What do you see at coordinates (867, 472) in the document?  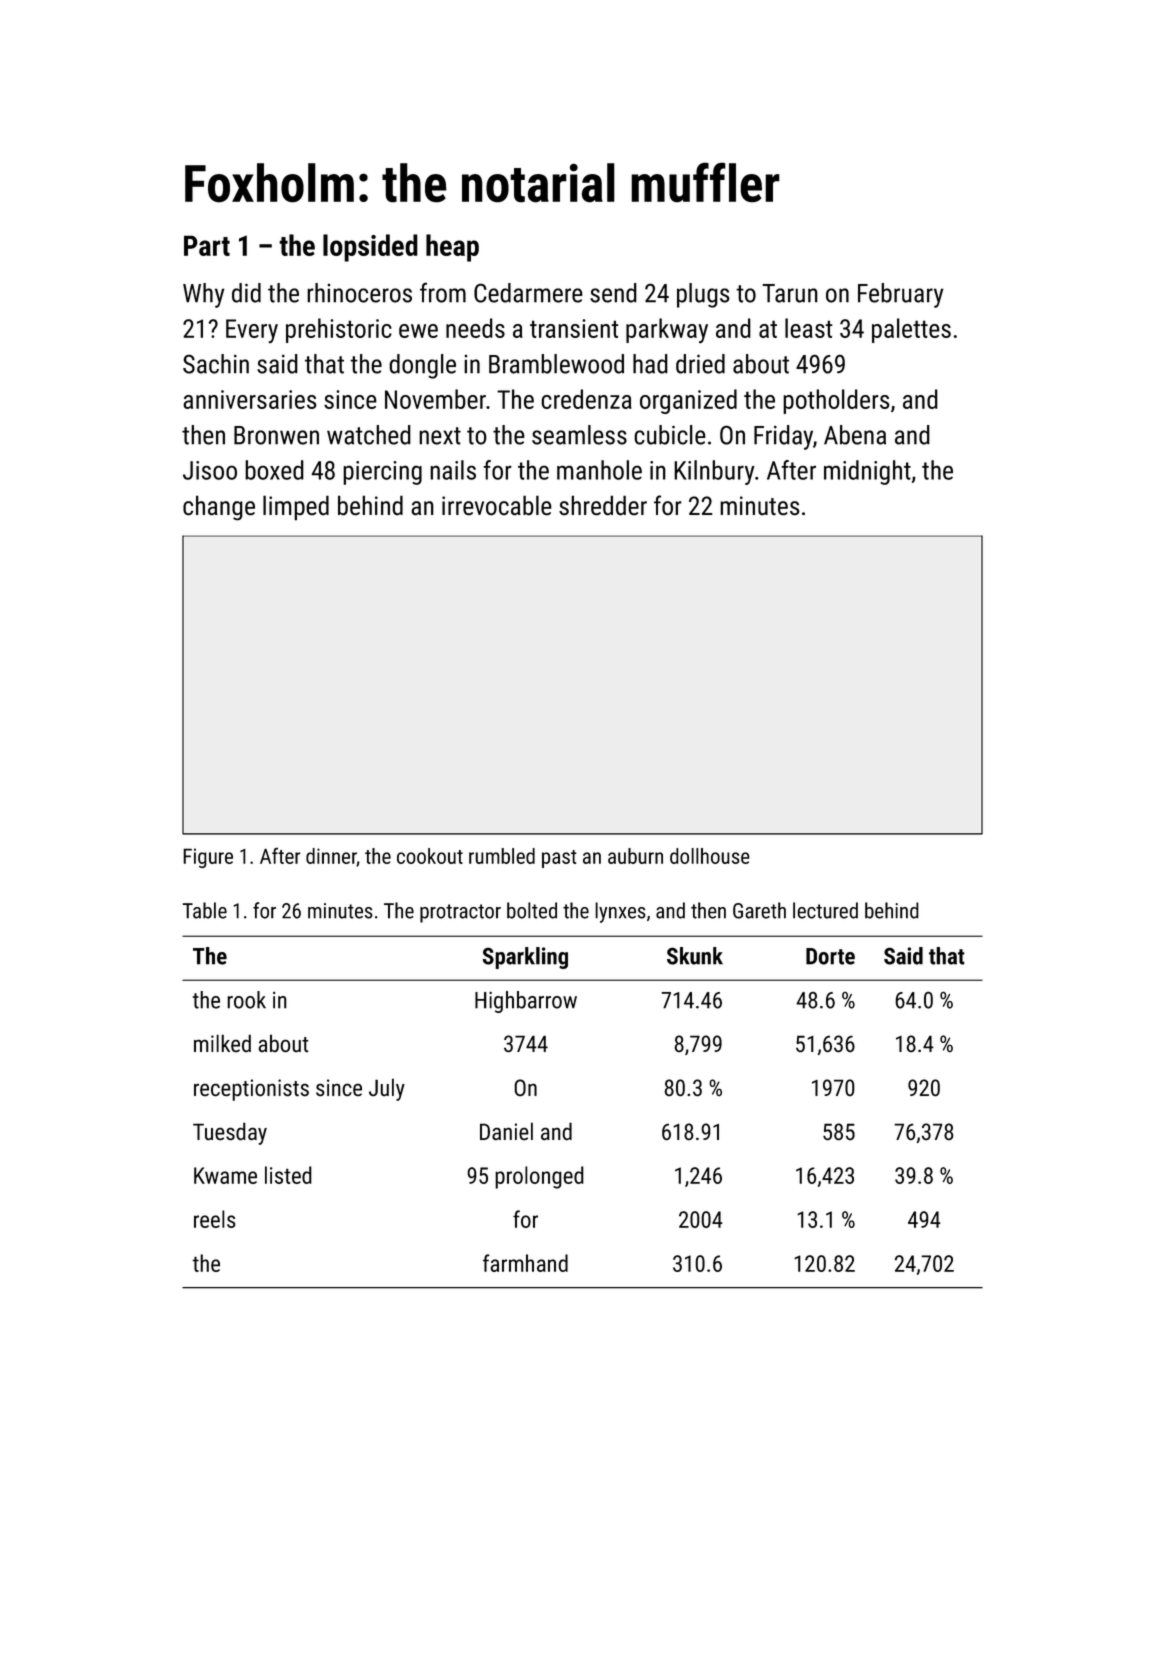 I see `midnight` at bounding box center [867, 472].
